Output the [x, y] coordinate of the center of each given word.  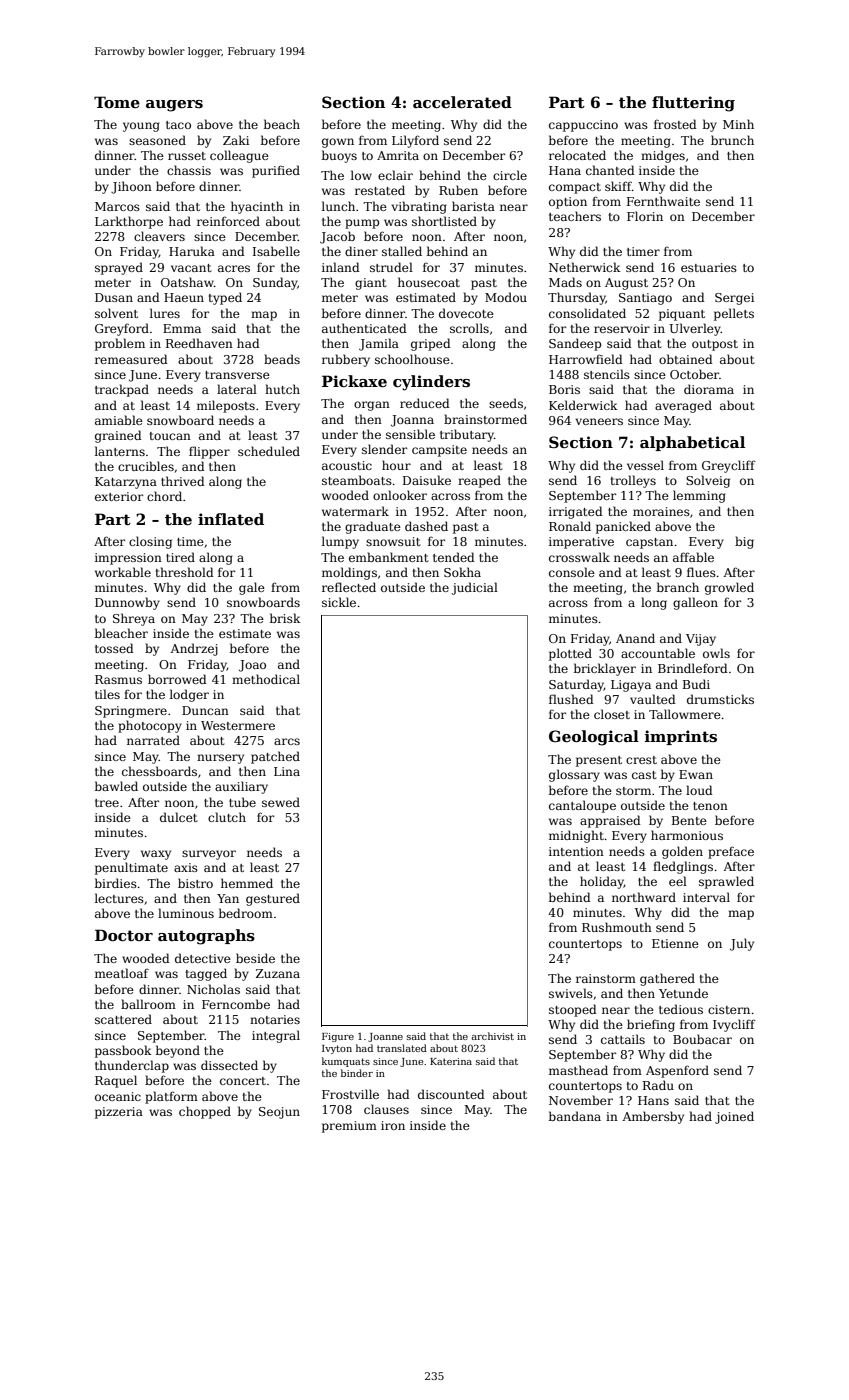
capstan [649, 543]
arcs [287, 741]
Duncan [205, 710]
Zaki [236, 140]
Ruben [458, 190]
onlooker [400, 495]
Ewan [696, 774]
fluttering [693, 104]
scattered [123, 1019]
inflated [231, 519]
